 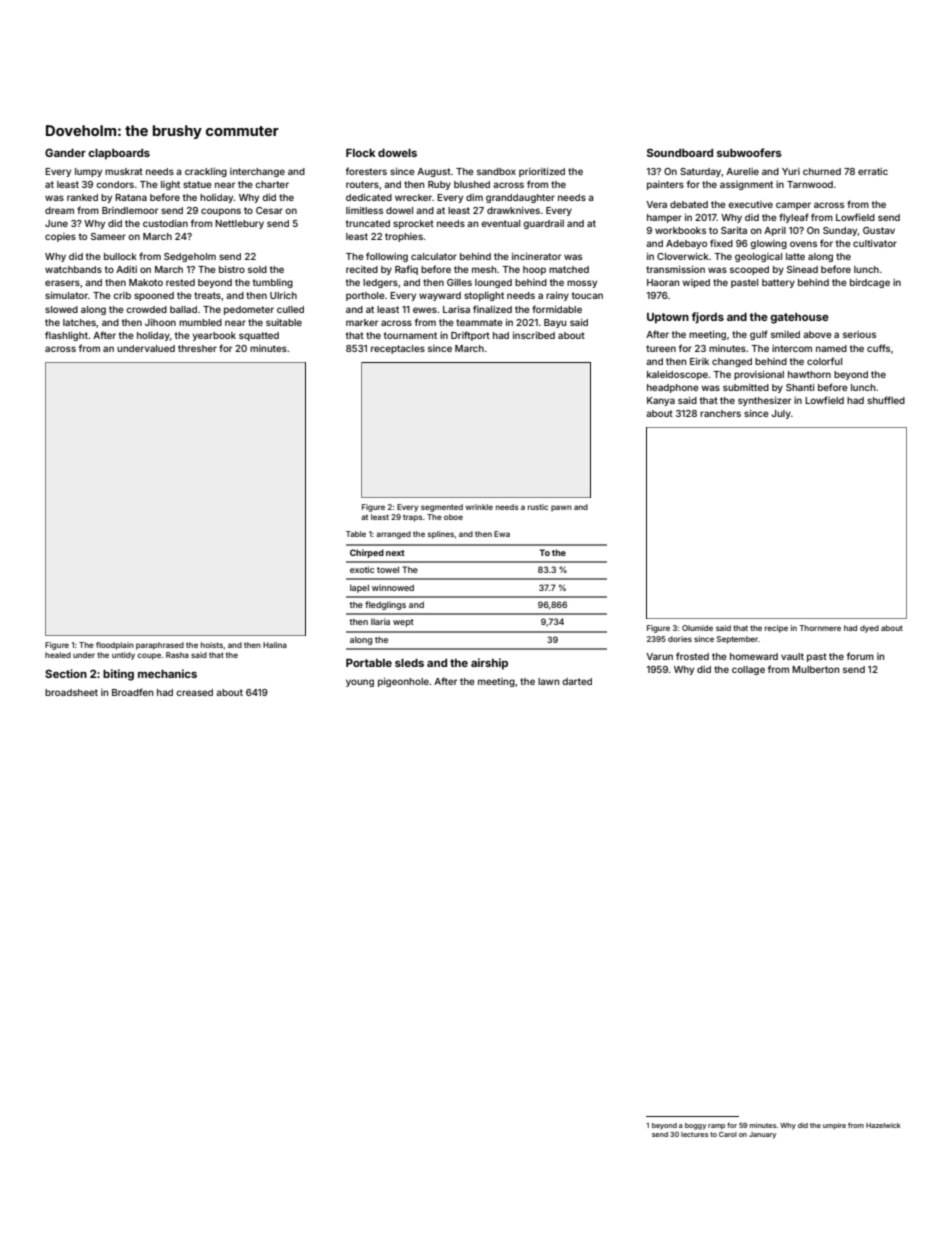 I want to click on ranked, so click(x=82, y=197).
